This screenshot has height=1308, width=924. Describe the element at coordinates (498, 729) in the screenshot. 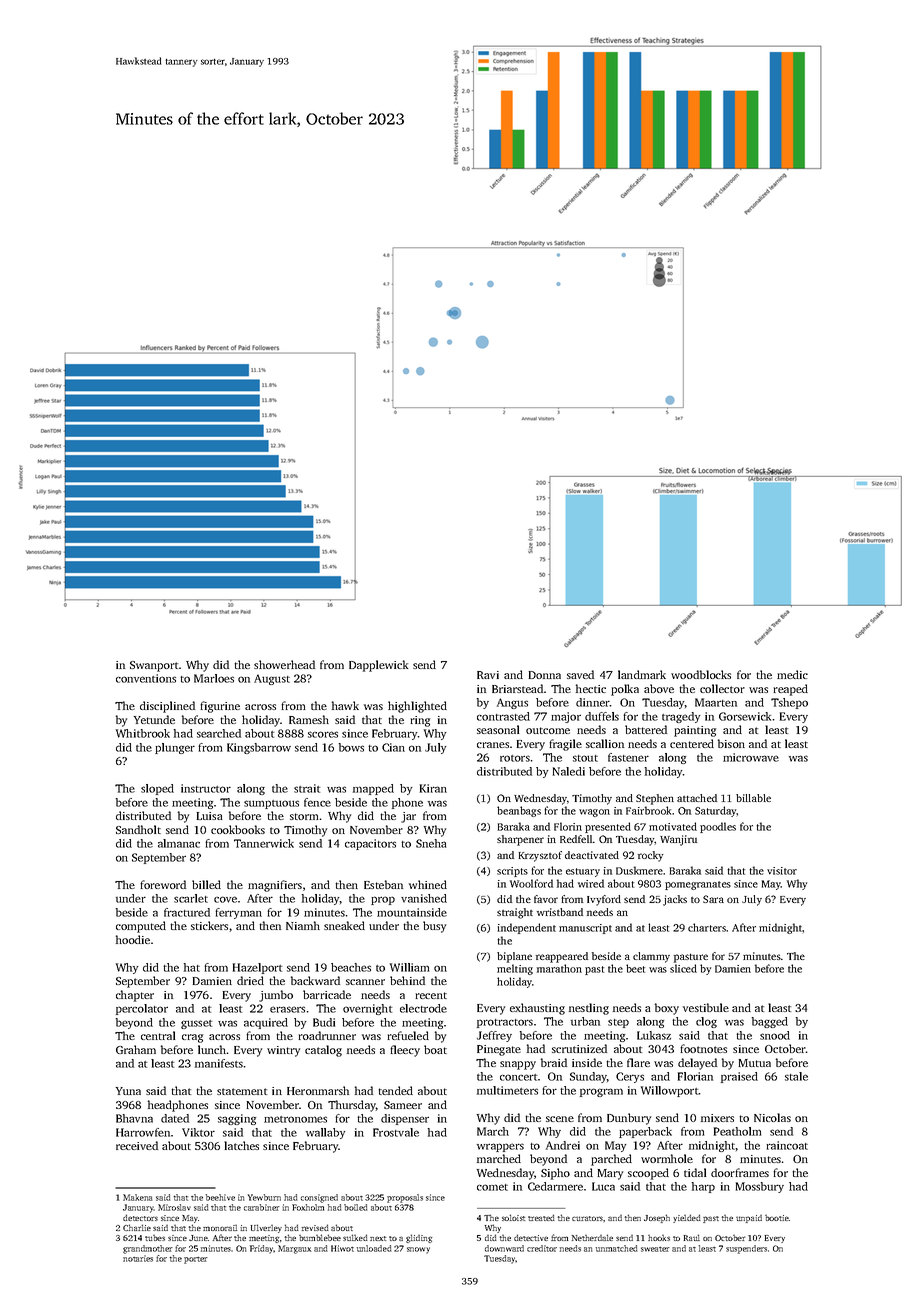

I see `seasonal` at that location.
